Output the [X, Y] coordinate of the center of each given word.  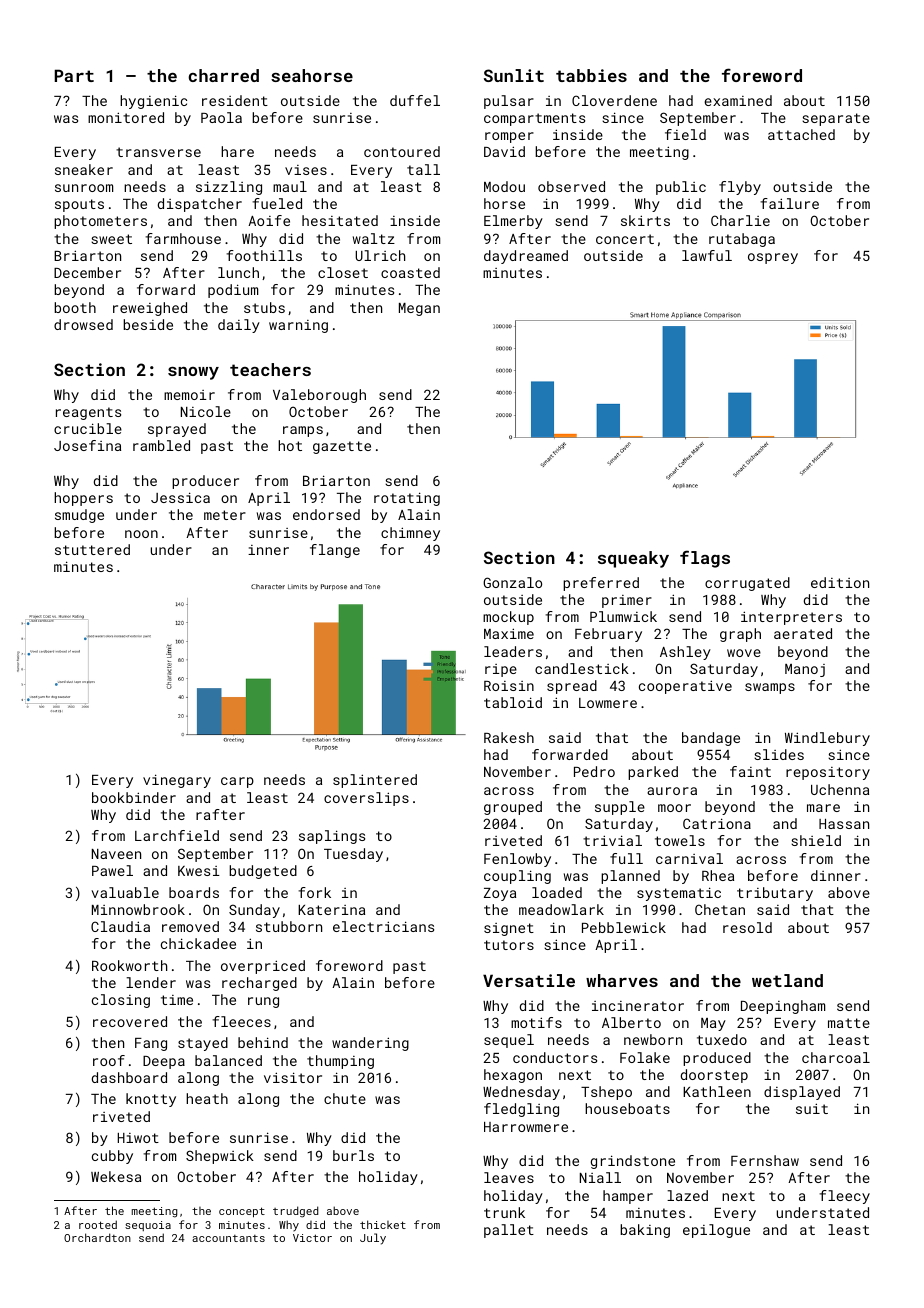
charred [223, 75]
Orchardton [97, 1237]
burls [353, 1155]
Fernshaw [765, 1160]
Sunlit [514, 75]
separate [836, 119]
